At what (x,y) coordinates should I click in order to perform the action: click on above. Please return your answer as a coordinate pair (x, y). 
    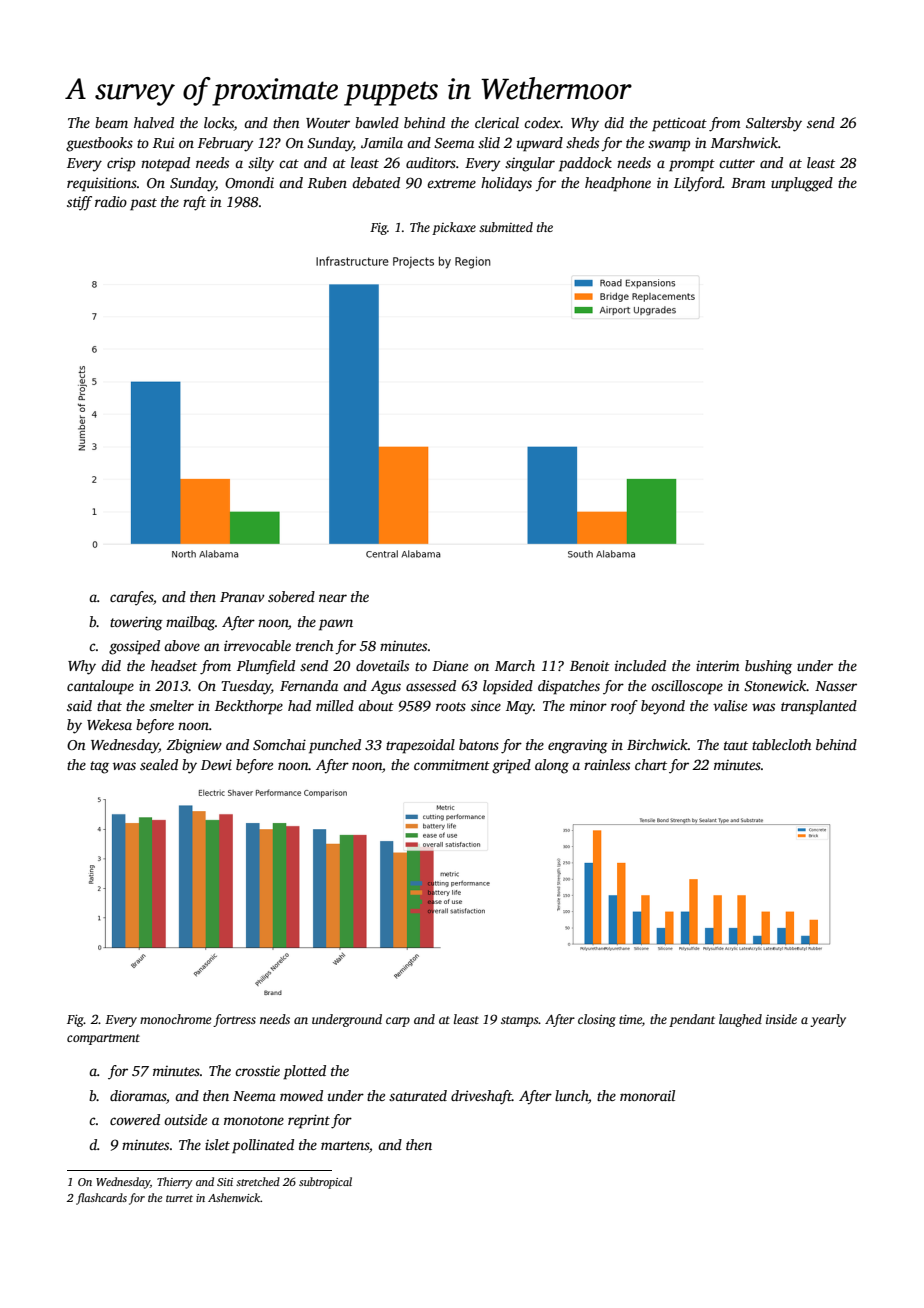
    Looking at the image, I should click on (182, 645).
